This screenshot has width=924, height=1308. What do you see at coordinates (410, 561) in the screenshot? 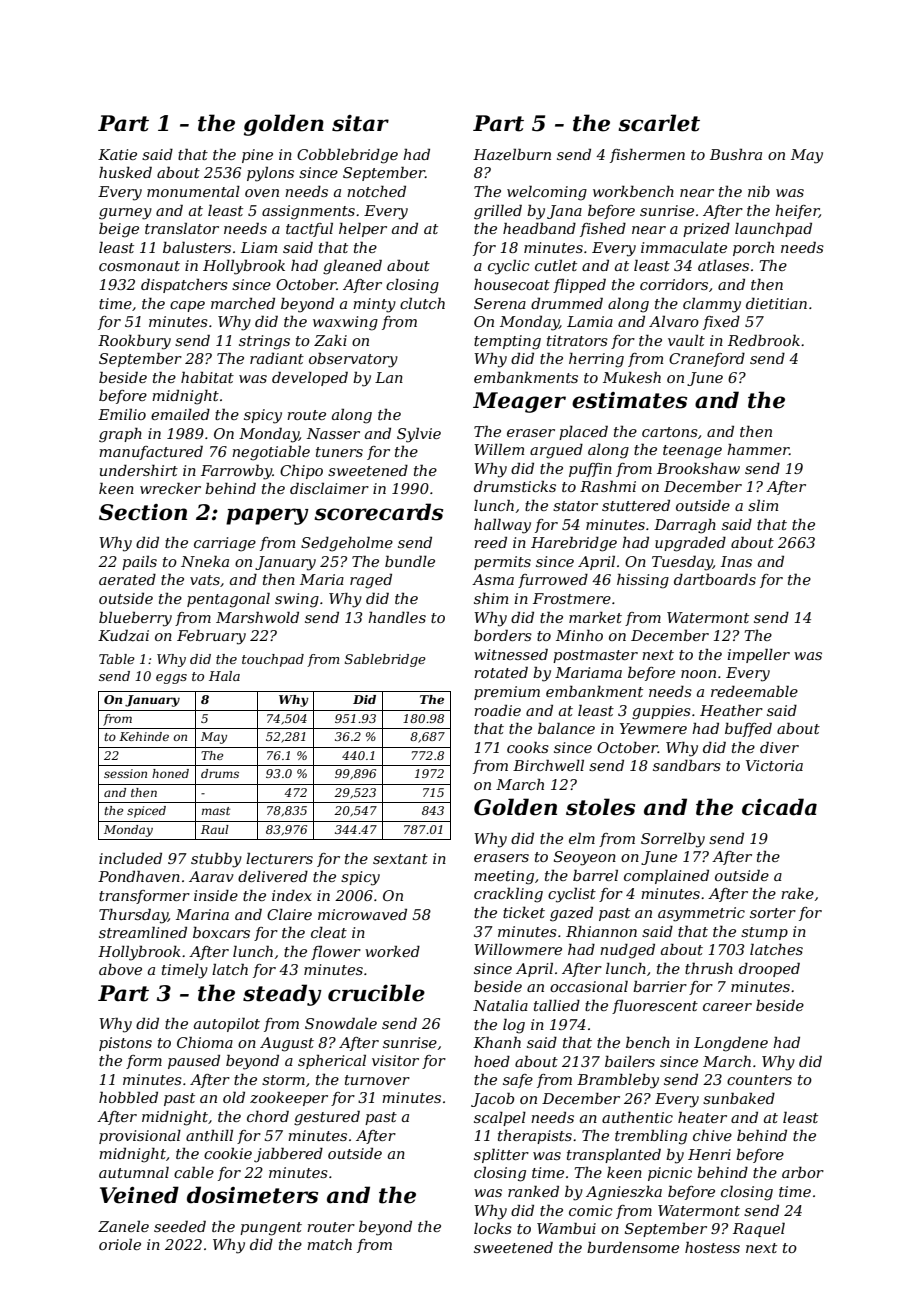
I see `bundle` at bounding box center [410, 561].
